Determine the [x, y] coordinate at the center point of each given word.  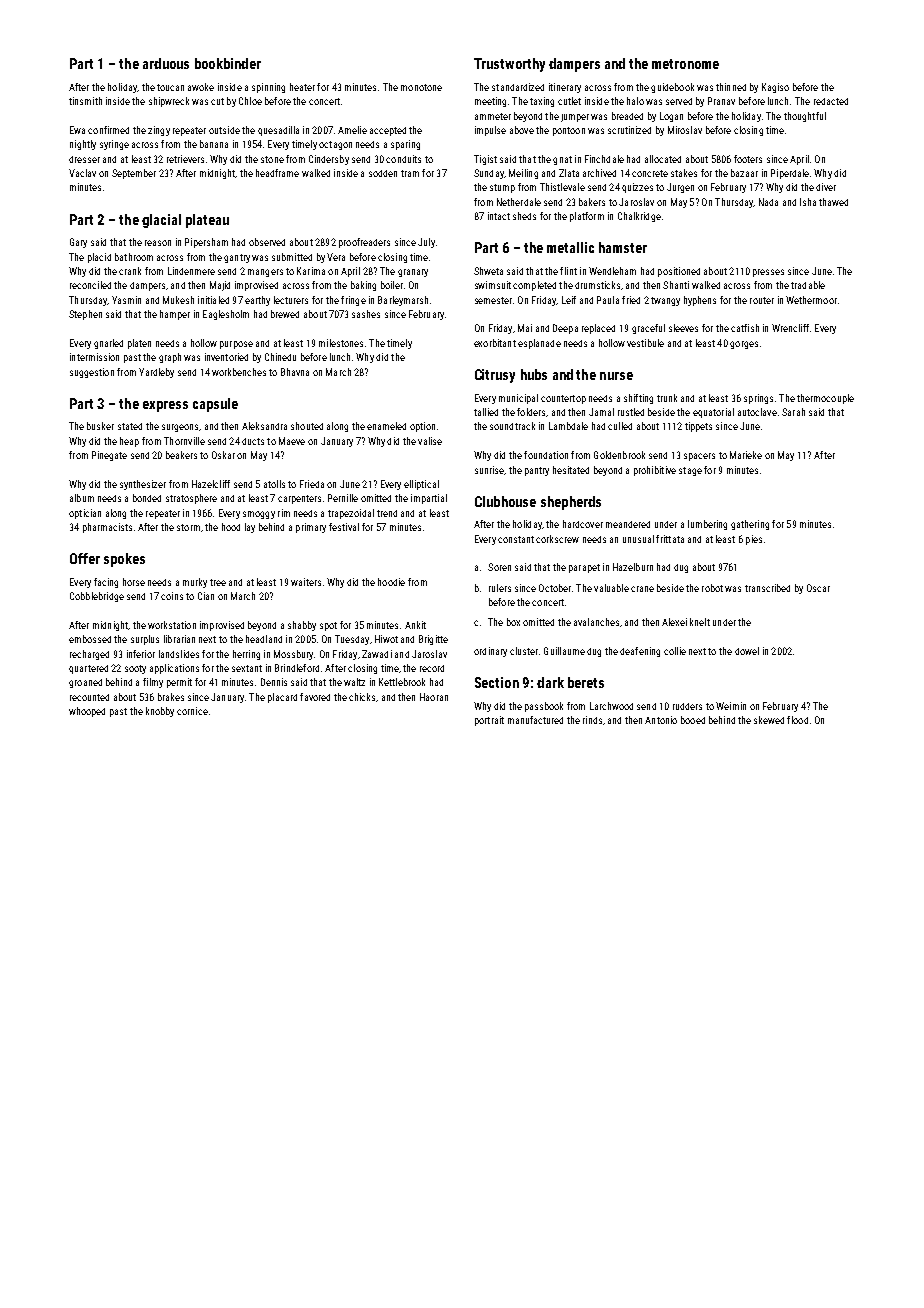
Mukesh [178, 300]
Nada [768, 202]
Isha [808, 202]
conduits [403, 159]
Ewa [77, 130]
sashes [366, 314]
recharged [89, 655]
